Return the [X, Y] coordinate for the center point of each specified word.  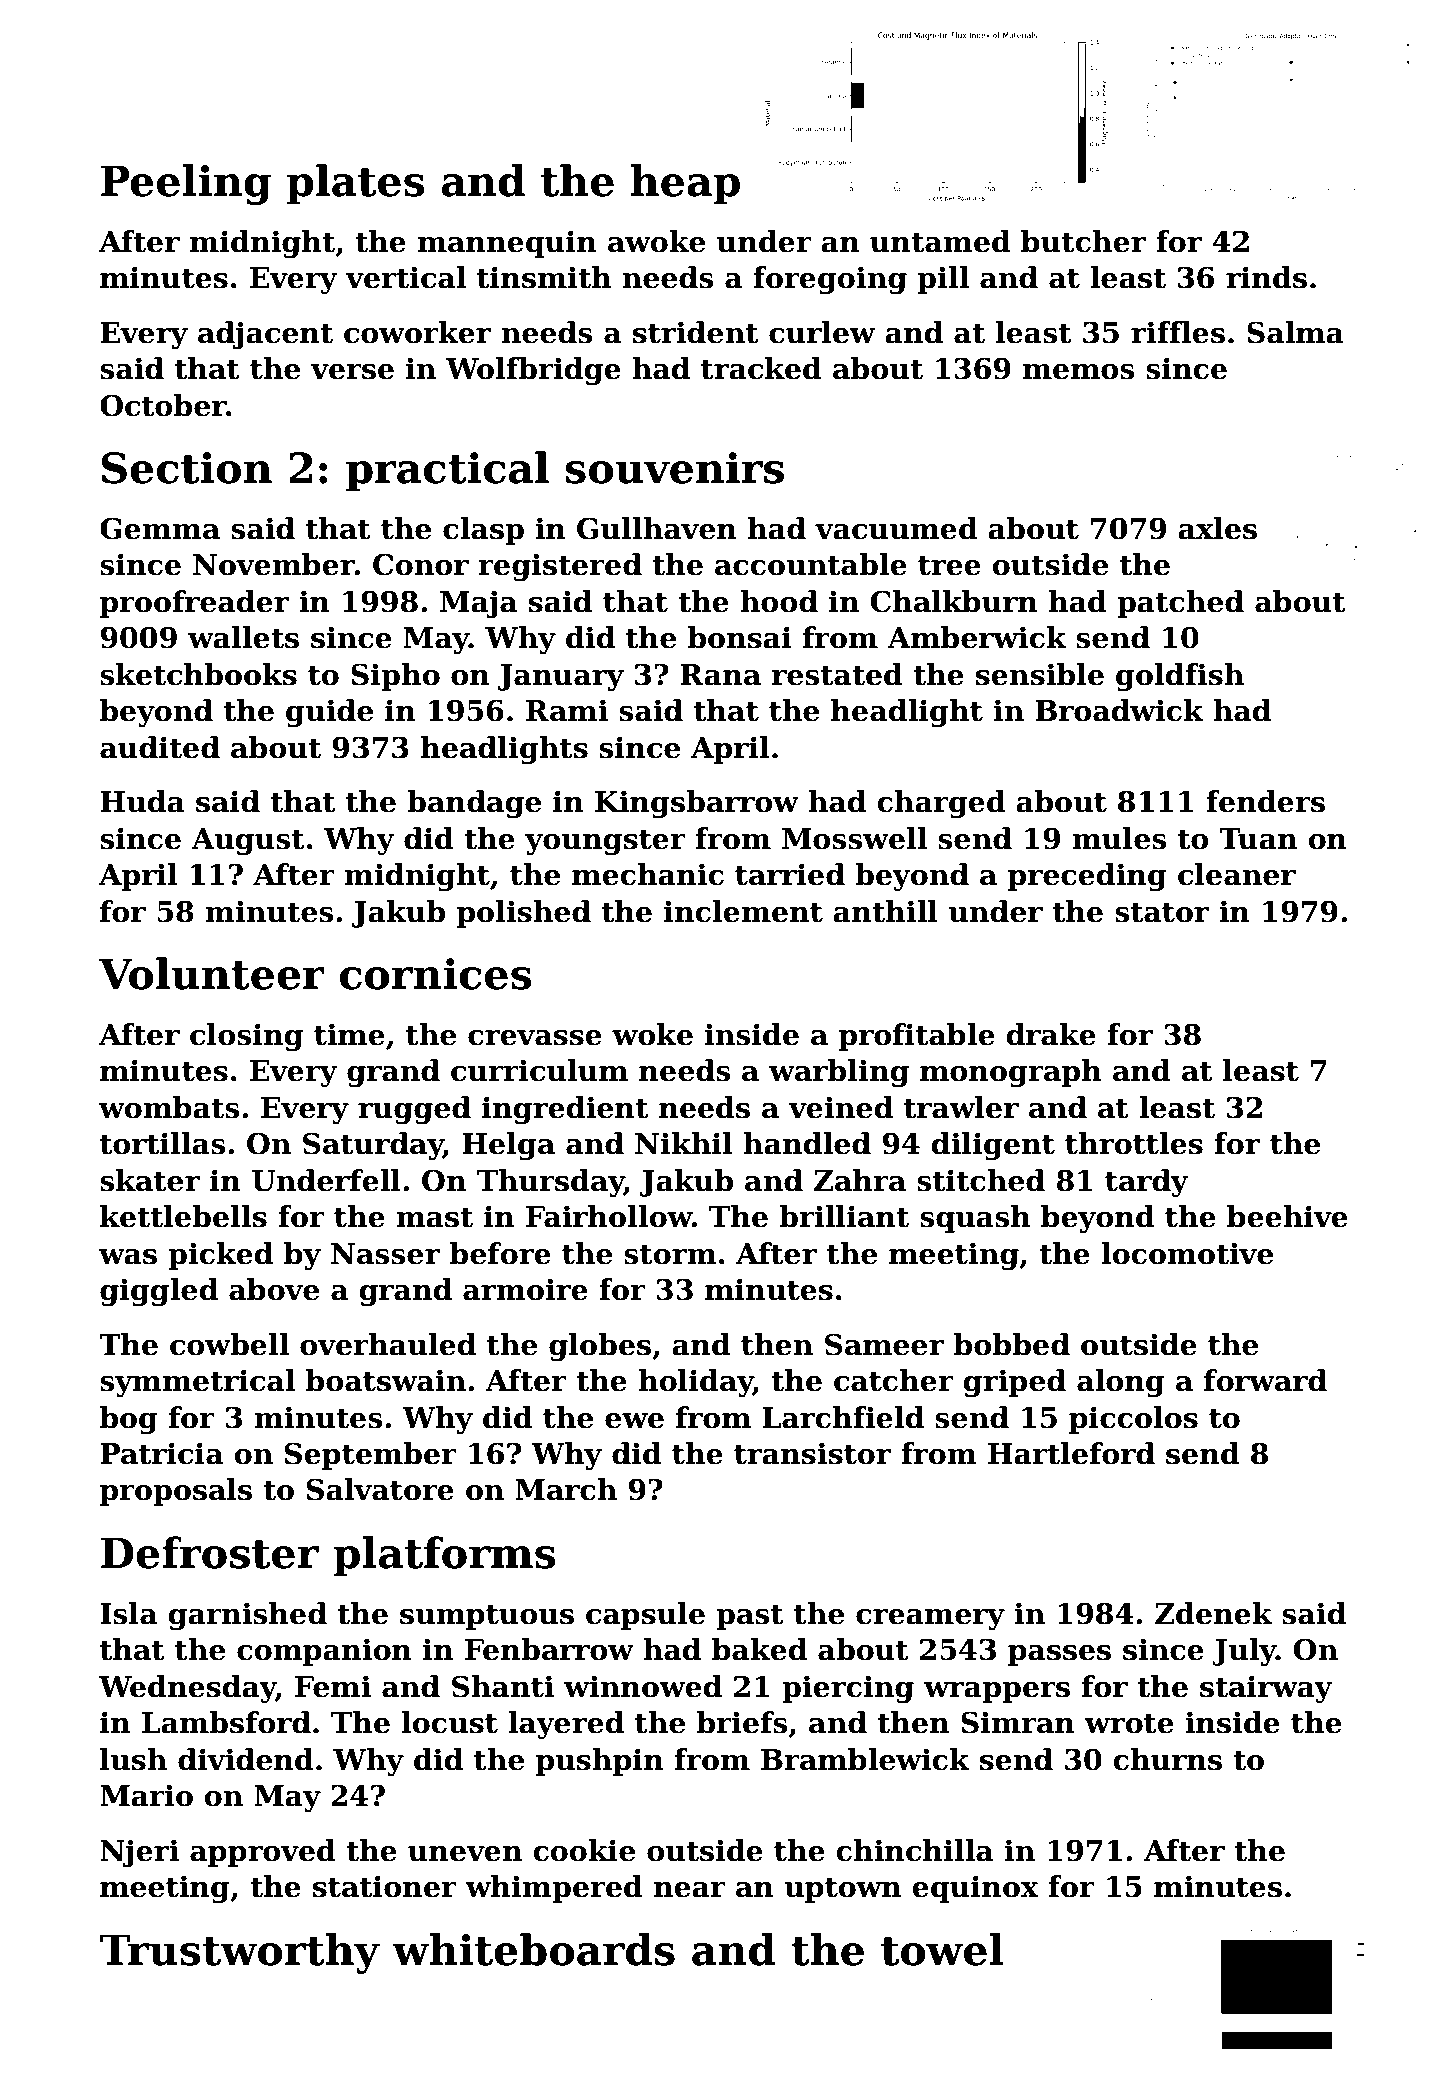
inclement [743, 911]
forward [1265, 1380]
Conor [421, 564]
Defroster [210, 1552]
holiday [696, 1383]
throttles [1134, 1143]
